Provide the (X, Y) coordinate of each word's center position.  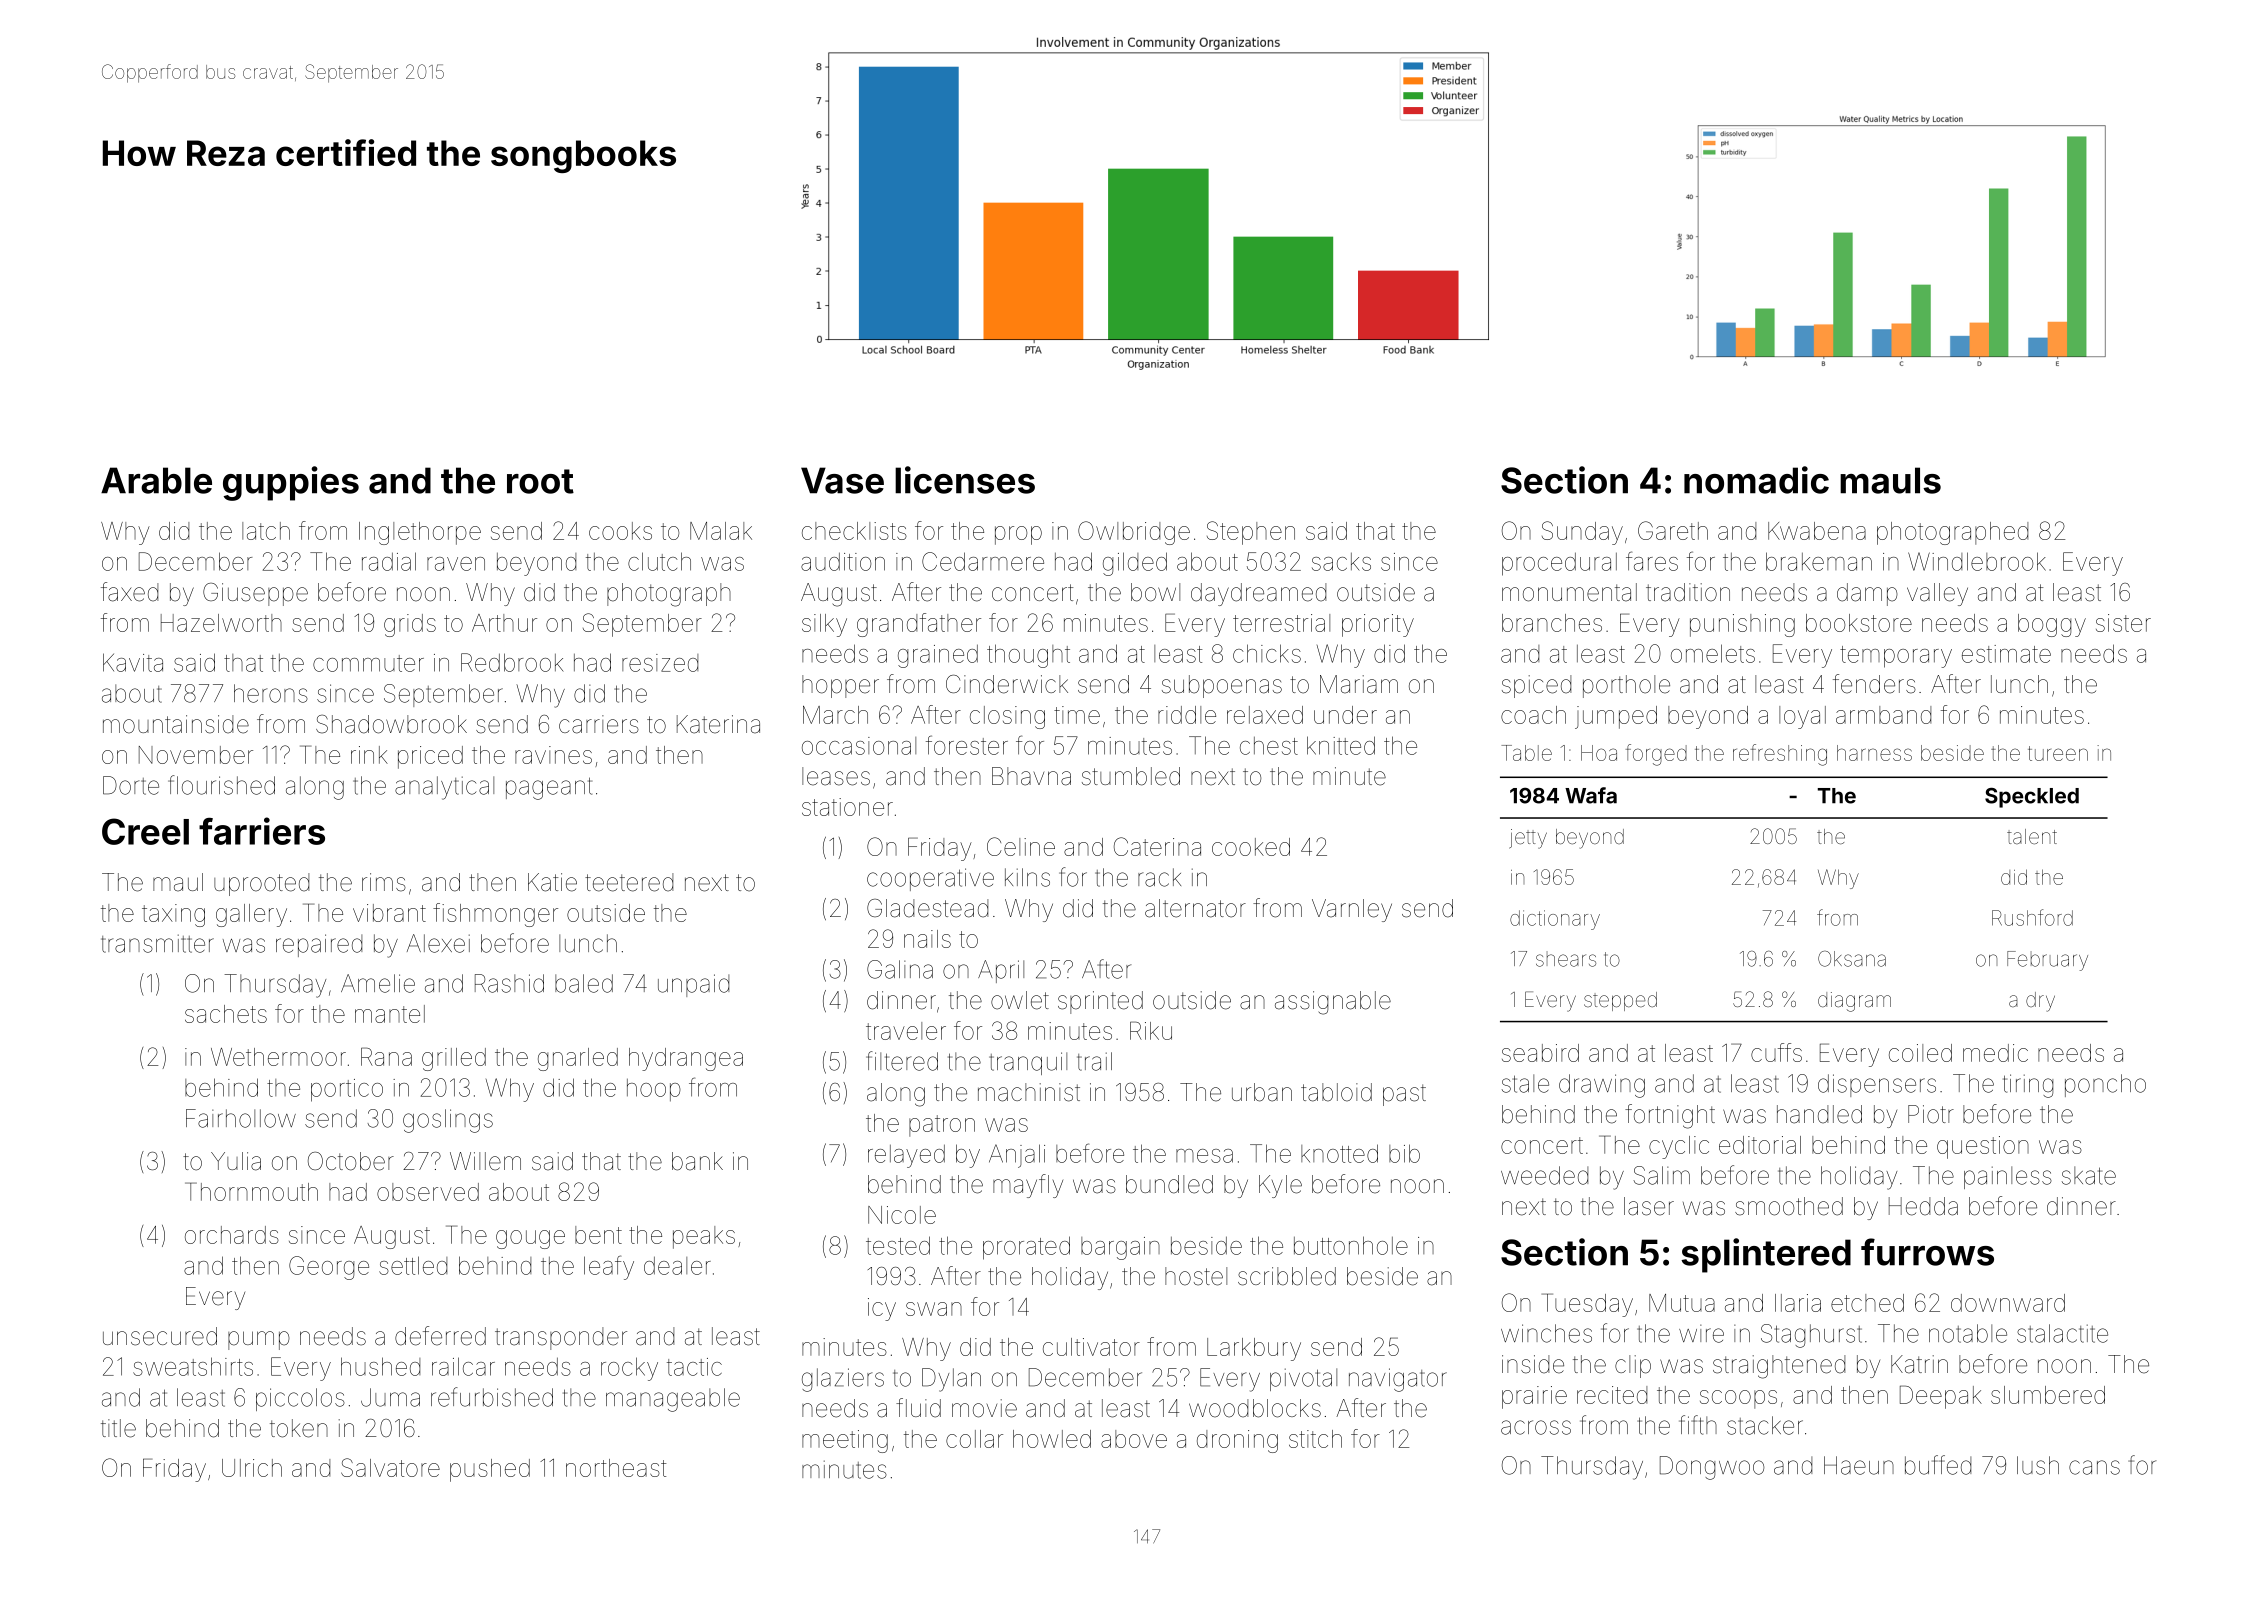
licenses (965, 480)
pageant (549, 788)
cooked (1251, 847)
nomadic (1756, 480)
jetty (1528, 839)
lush (2038, 1465)
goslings (448, 1121)
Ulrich (252, 1468)
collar (974, 1439)
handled (1819, 1114)
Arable (156, 480)
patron (942, 1126)
